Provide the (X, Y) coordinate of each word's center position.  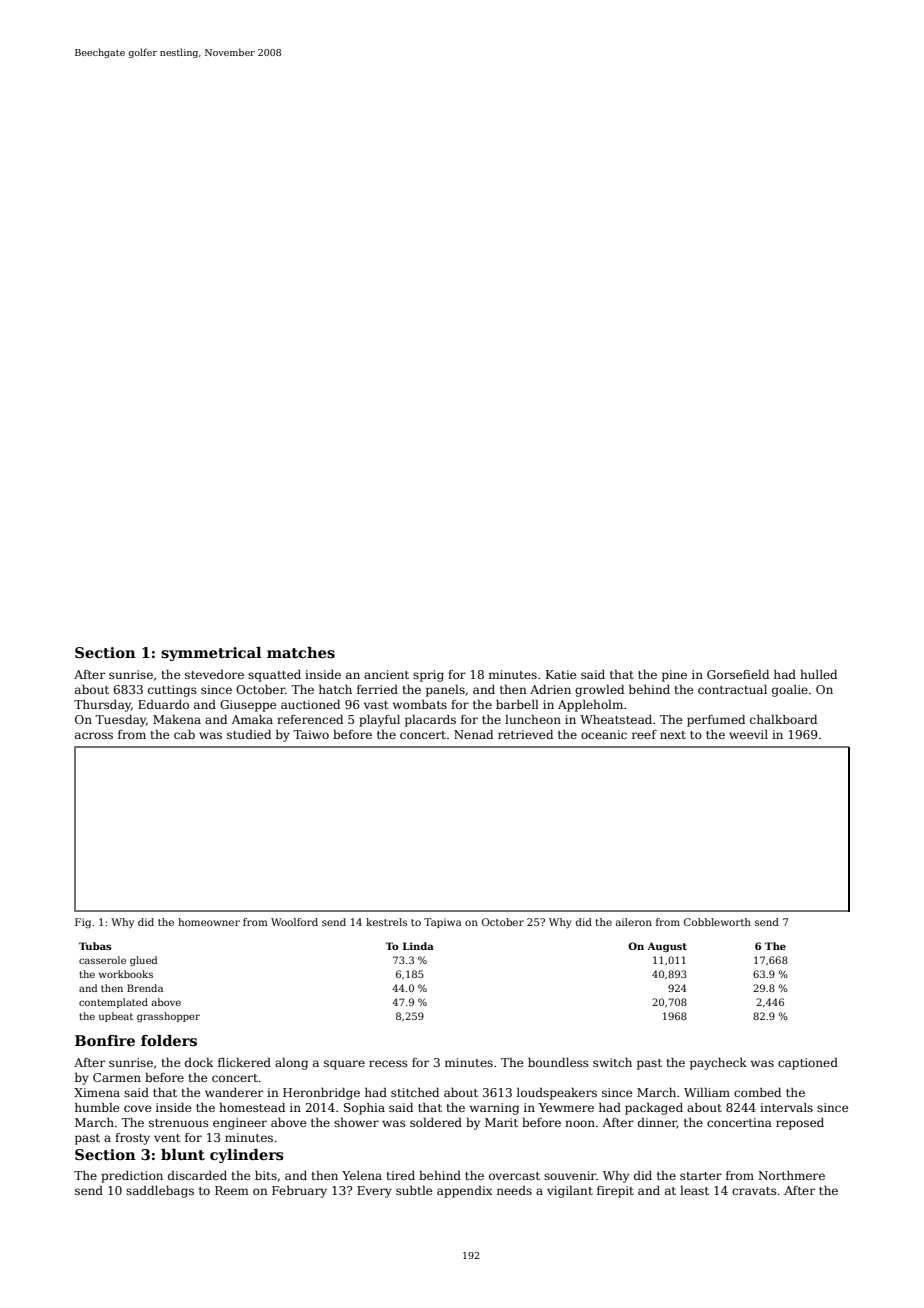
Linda (418, 946)
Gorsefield (738, 674)
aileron (634, 922)
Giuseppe (248, 706)
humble (97, 1107)
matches (301, 652)
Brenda (145, 988)
